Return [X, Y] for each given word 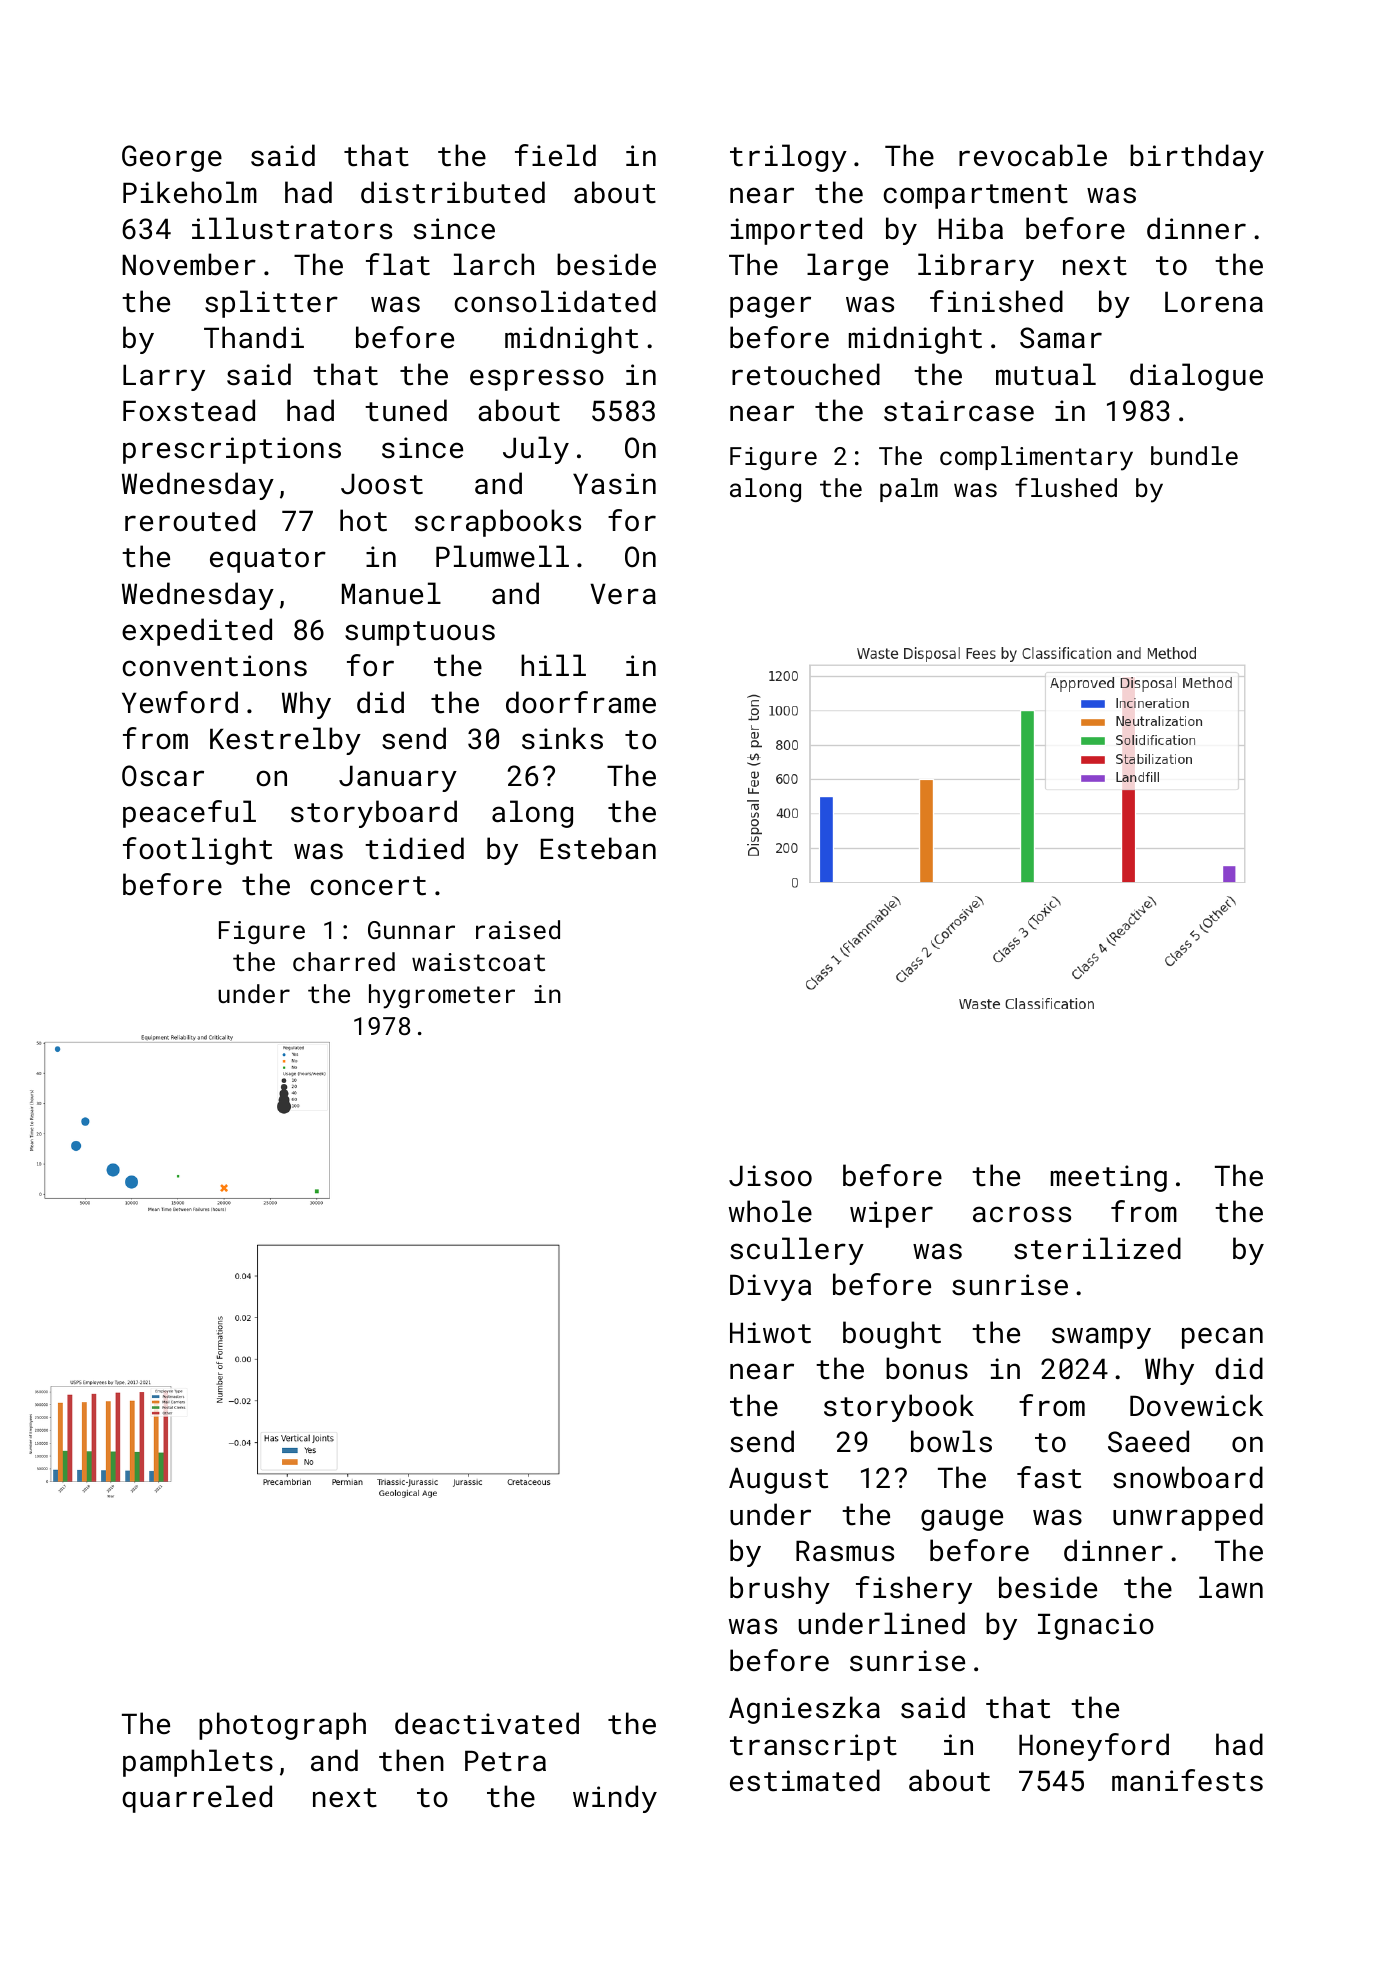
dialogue [1196, 377]
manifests [1187, 1780]
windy [615, 1799]
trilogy [788, 158]
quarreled [197, 1799]
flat [398, 264]
